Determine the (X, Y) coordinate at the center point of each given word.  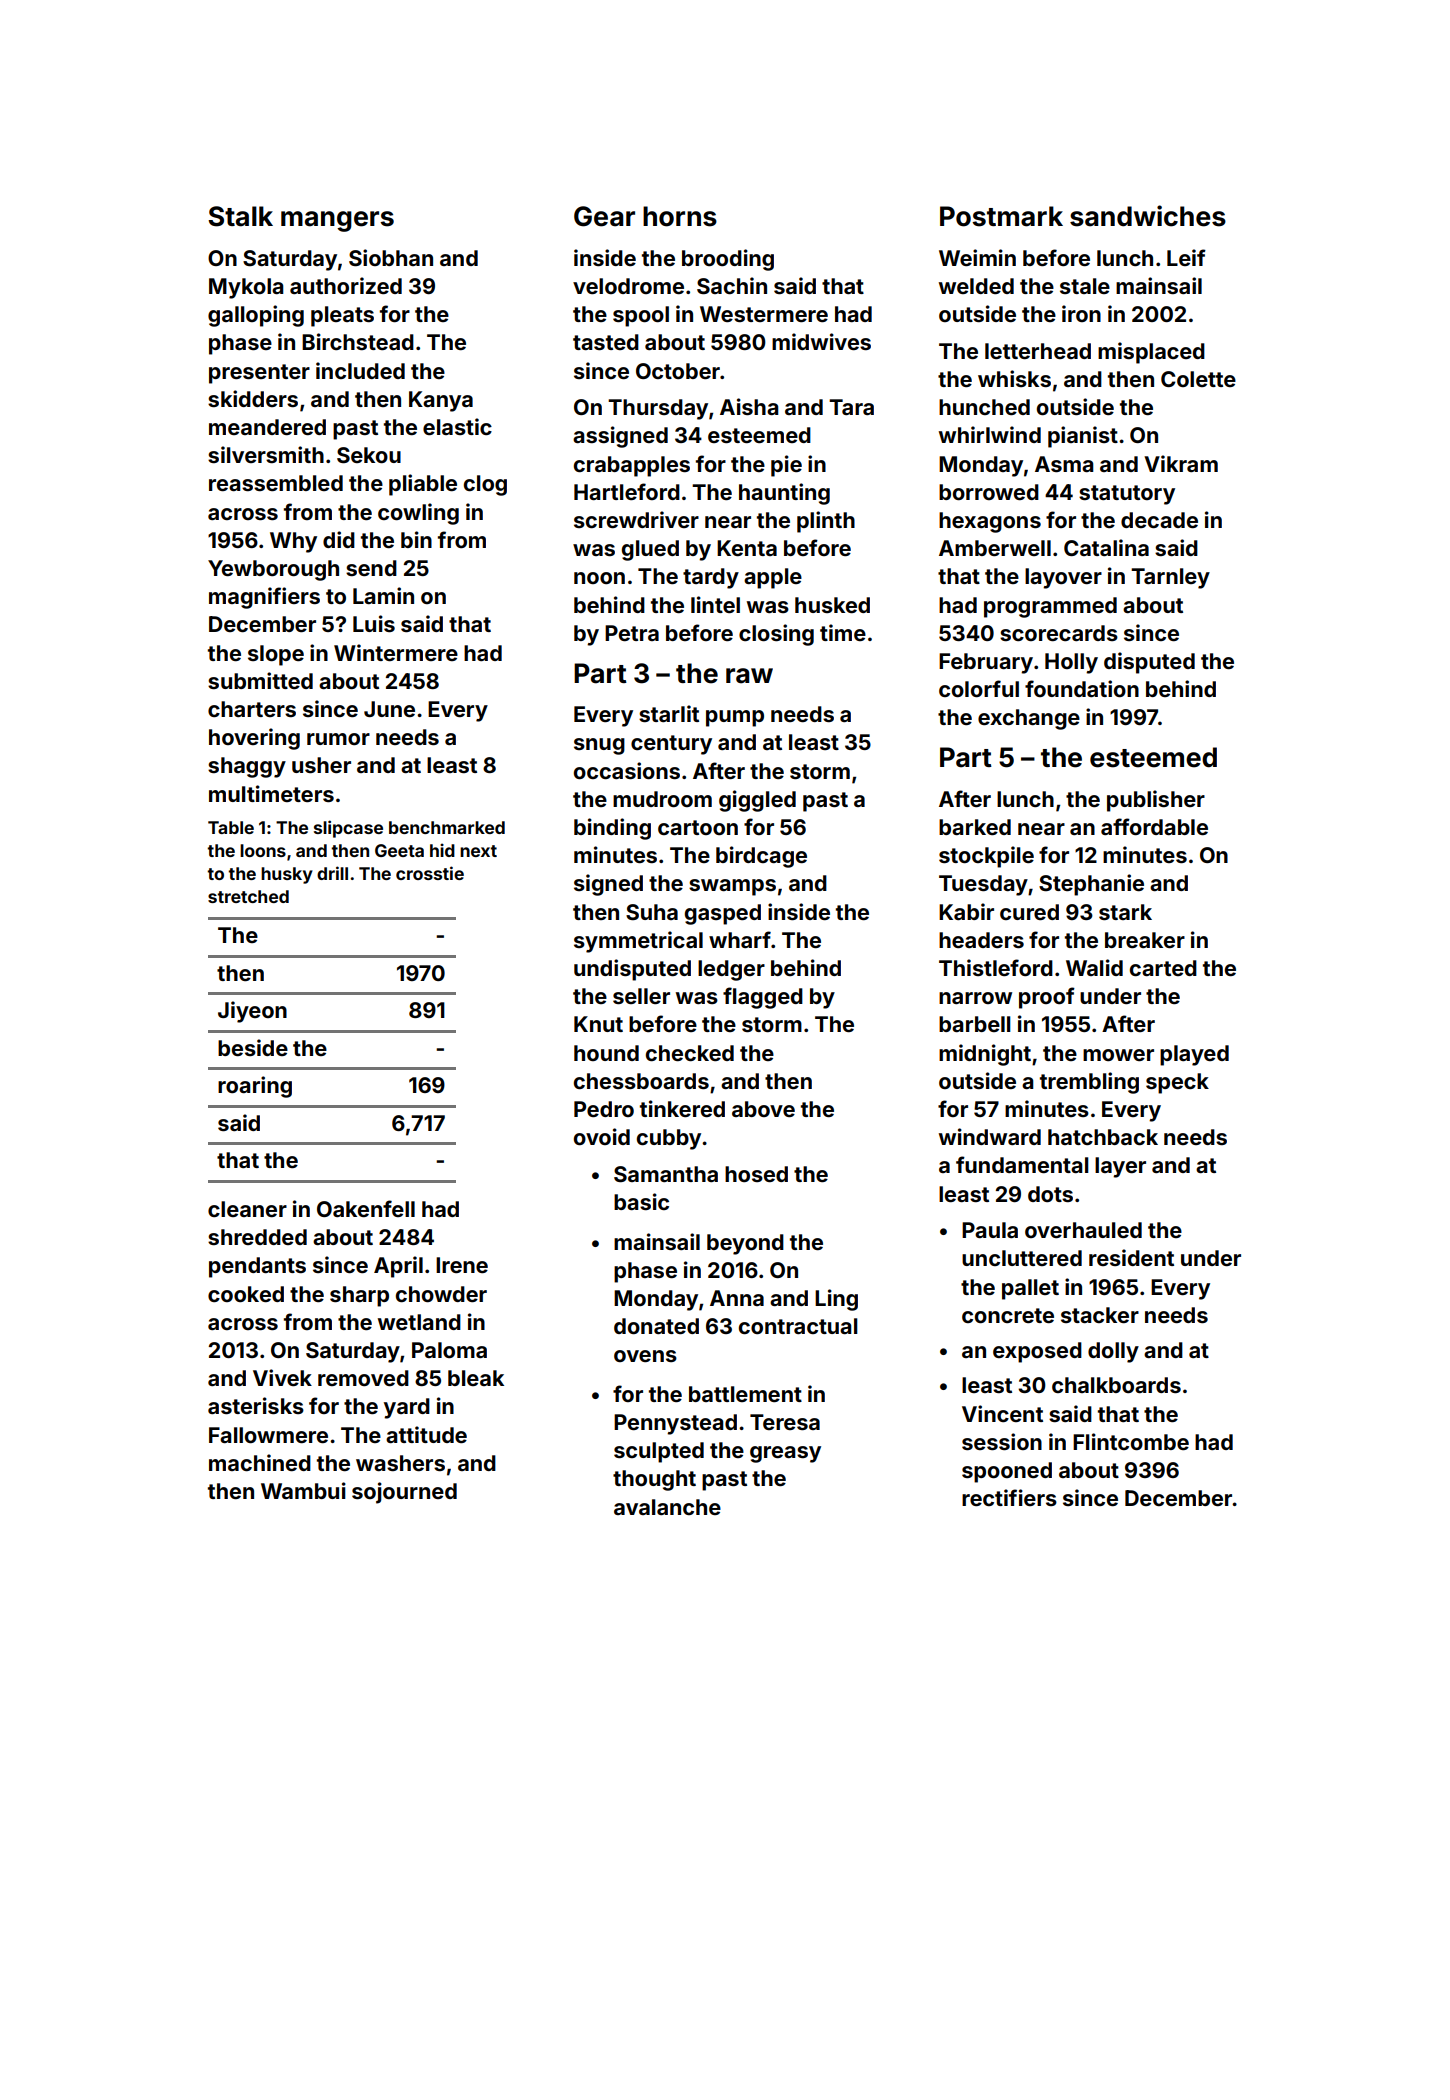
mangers (337, 221)
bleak (476, 1378)
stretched (248, 896)
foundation (1082, 688)
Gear (604, 216)
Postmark (1001, 216)
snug (599, 746)
